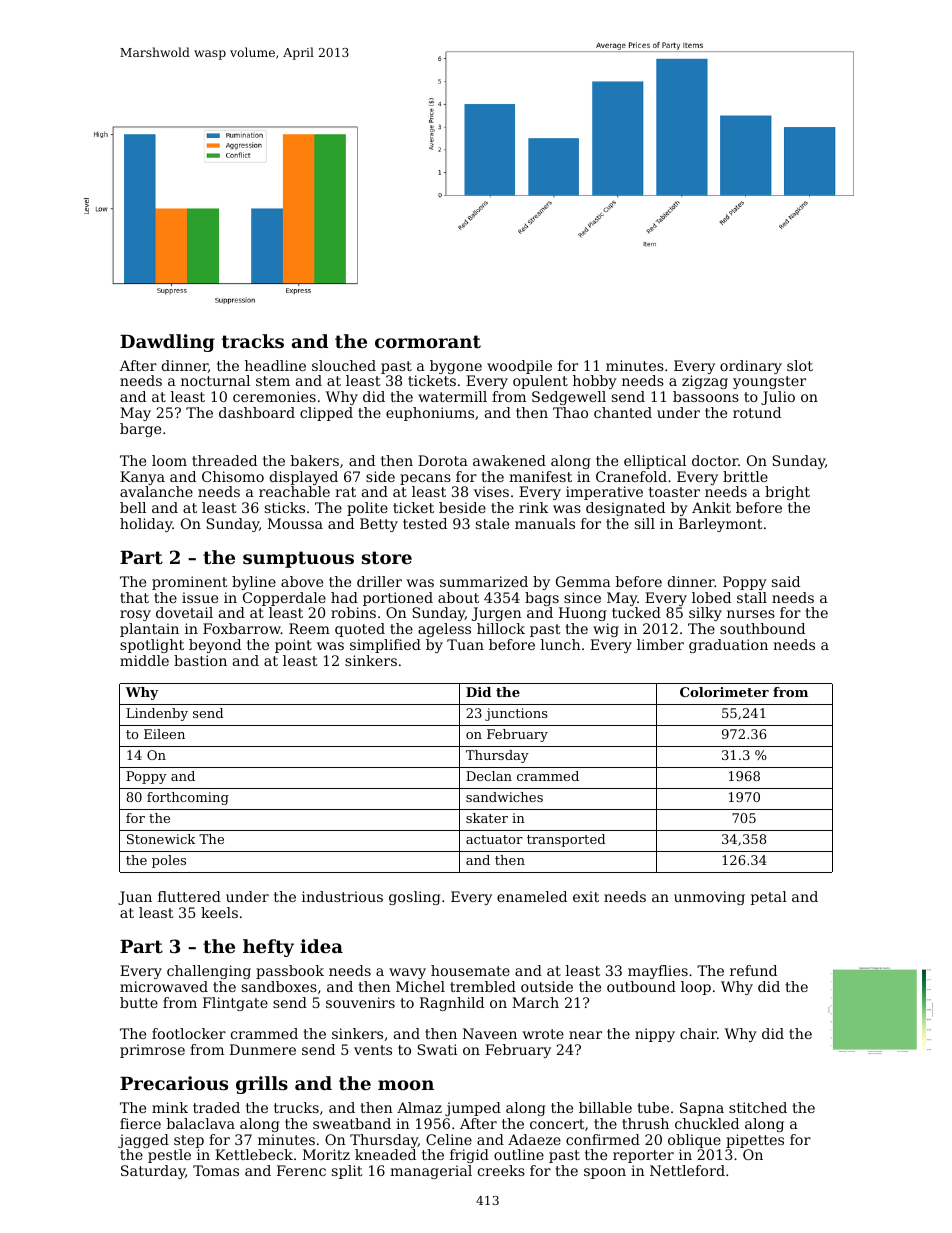  I want to click on that, so click(134, 597).
